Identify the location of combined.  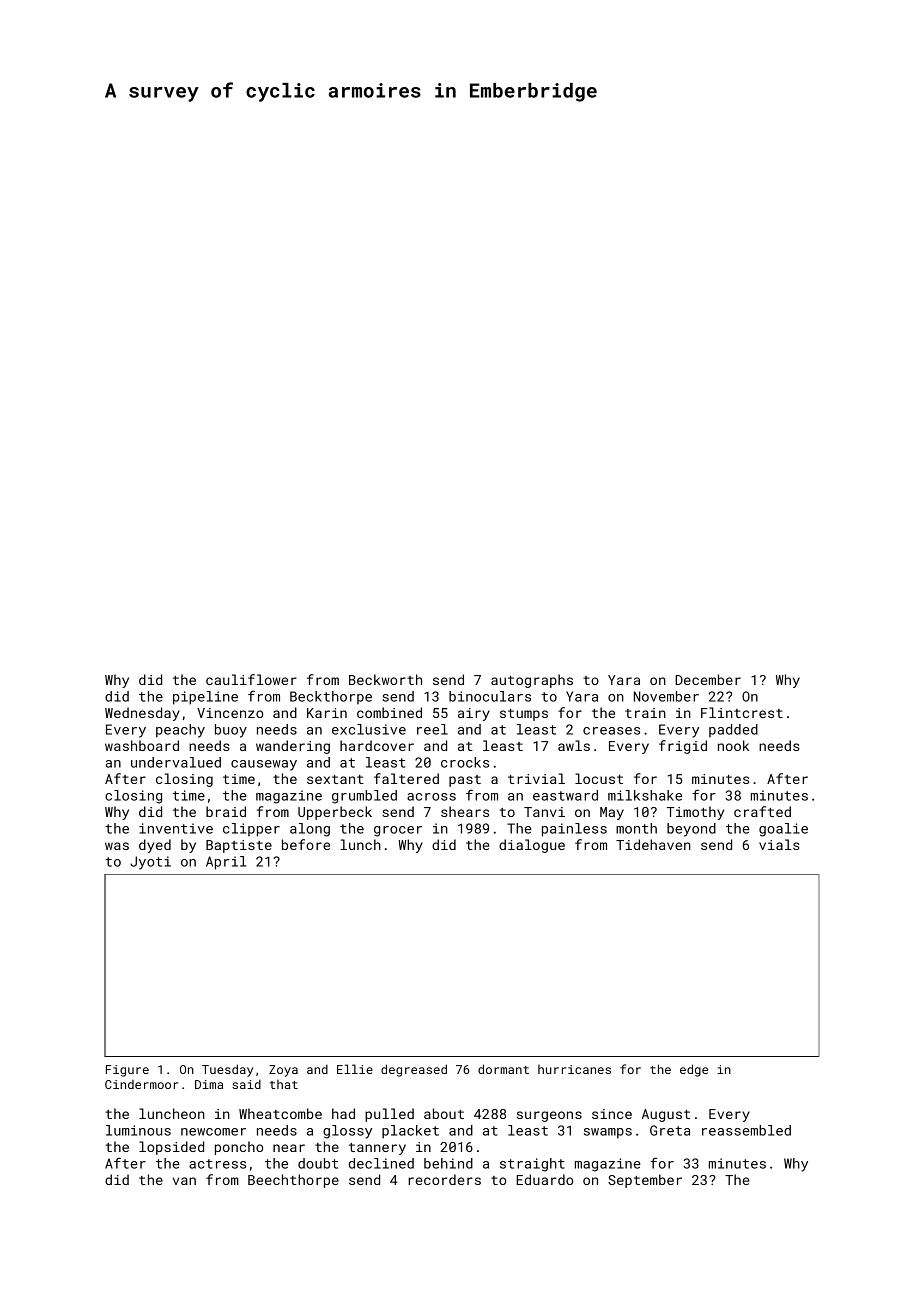
(389, 712).
